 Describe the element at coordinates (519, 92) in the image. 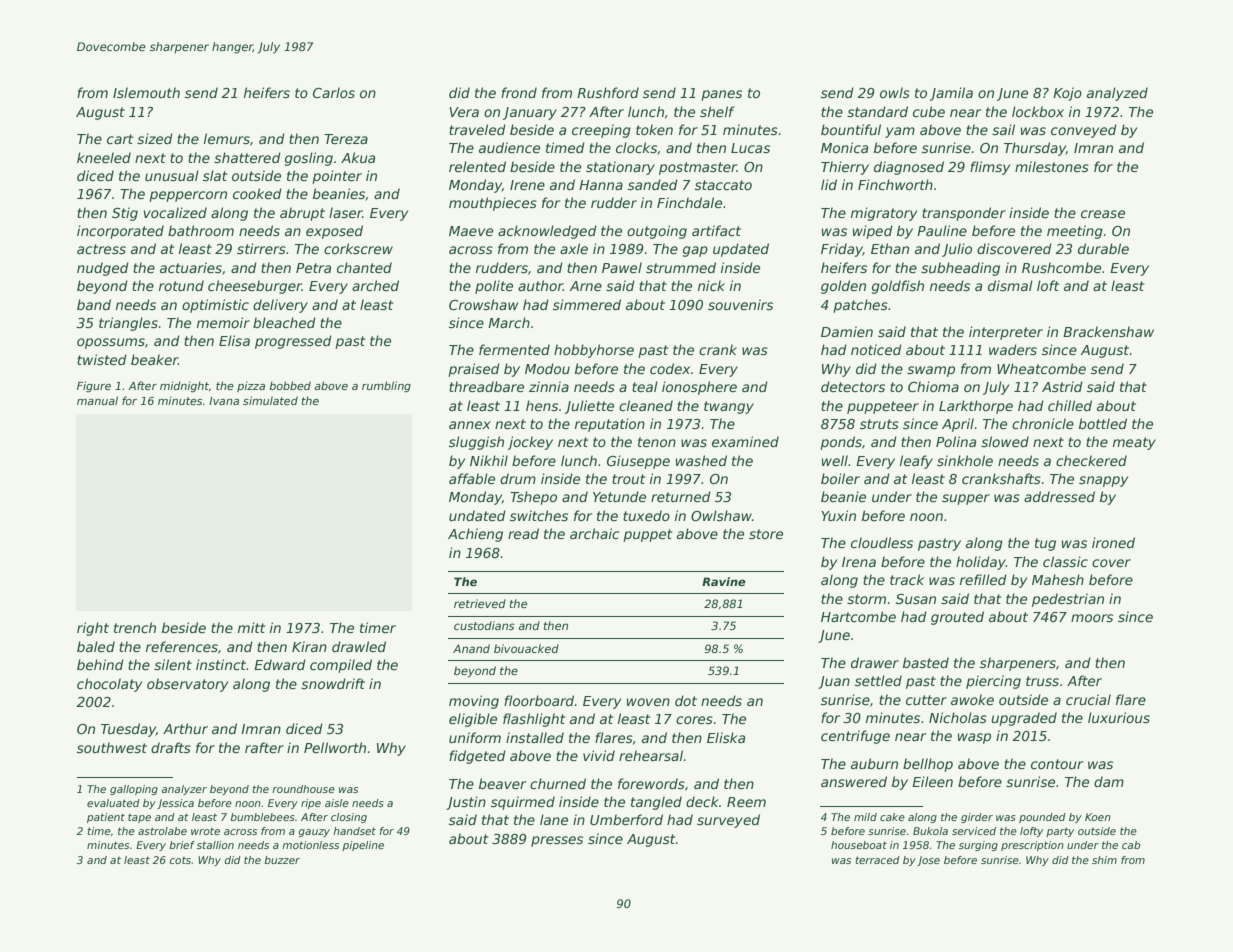

I see `frond` at that location.
